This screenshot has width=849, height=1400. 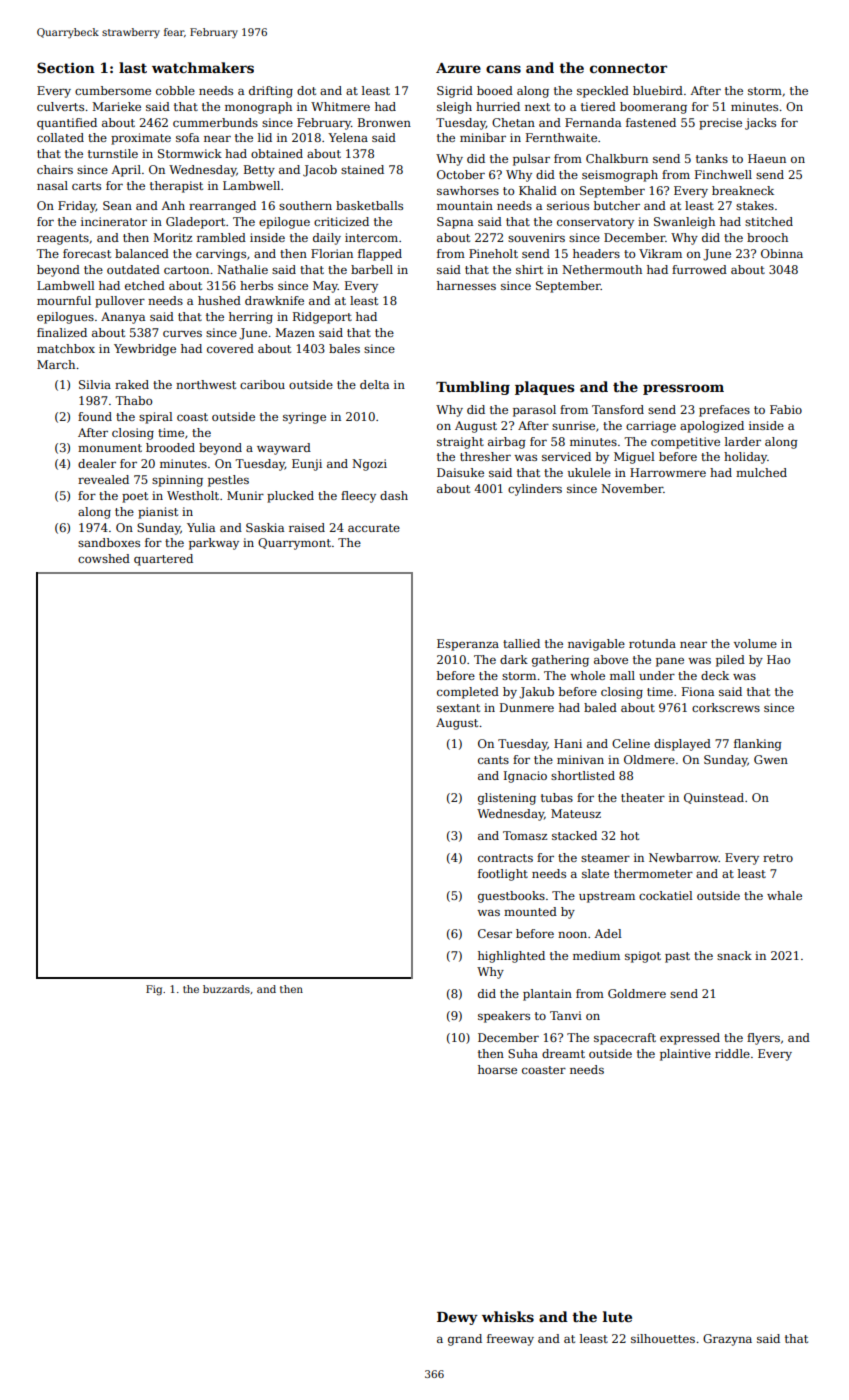 What do you see at coordinates (628, 68) in the screenshot?
I see `connector` at bounding box center [628, 68].
